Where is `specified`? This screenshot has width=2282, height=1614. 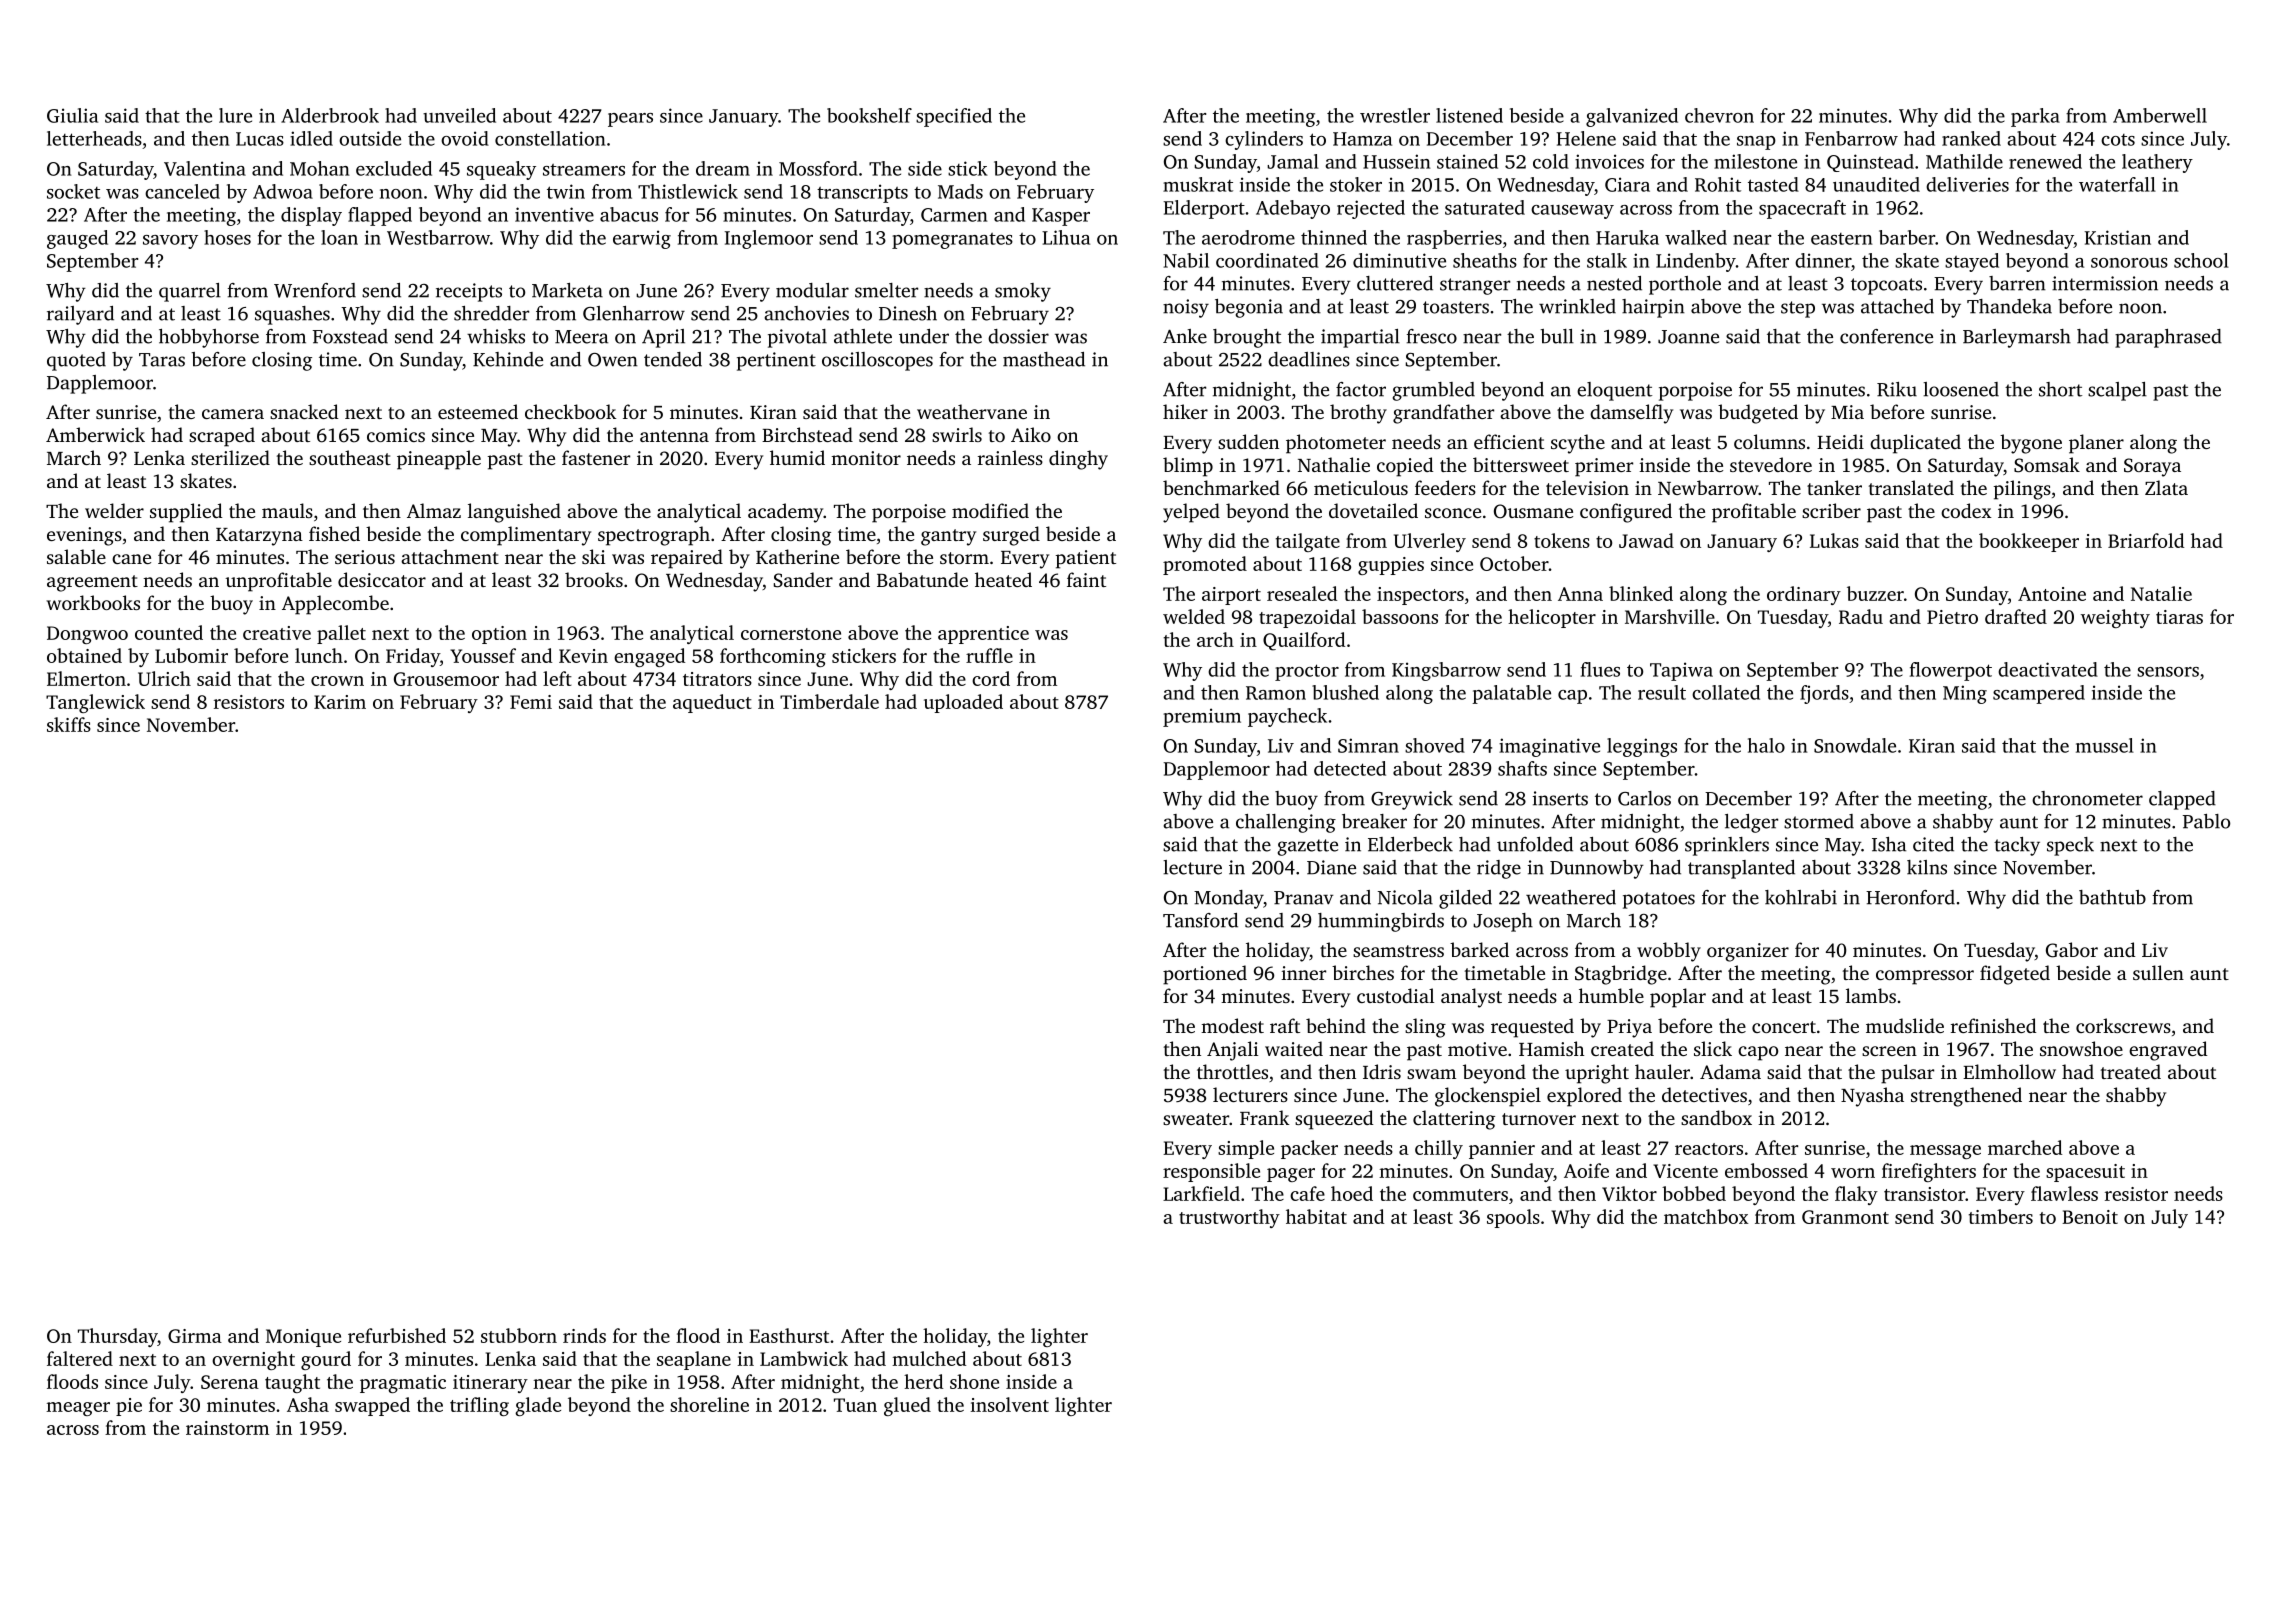 specified is located at coordinates (954, 117).
